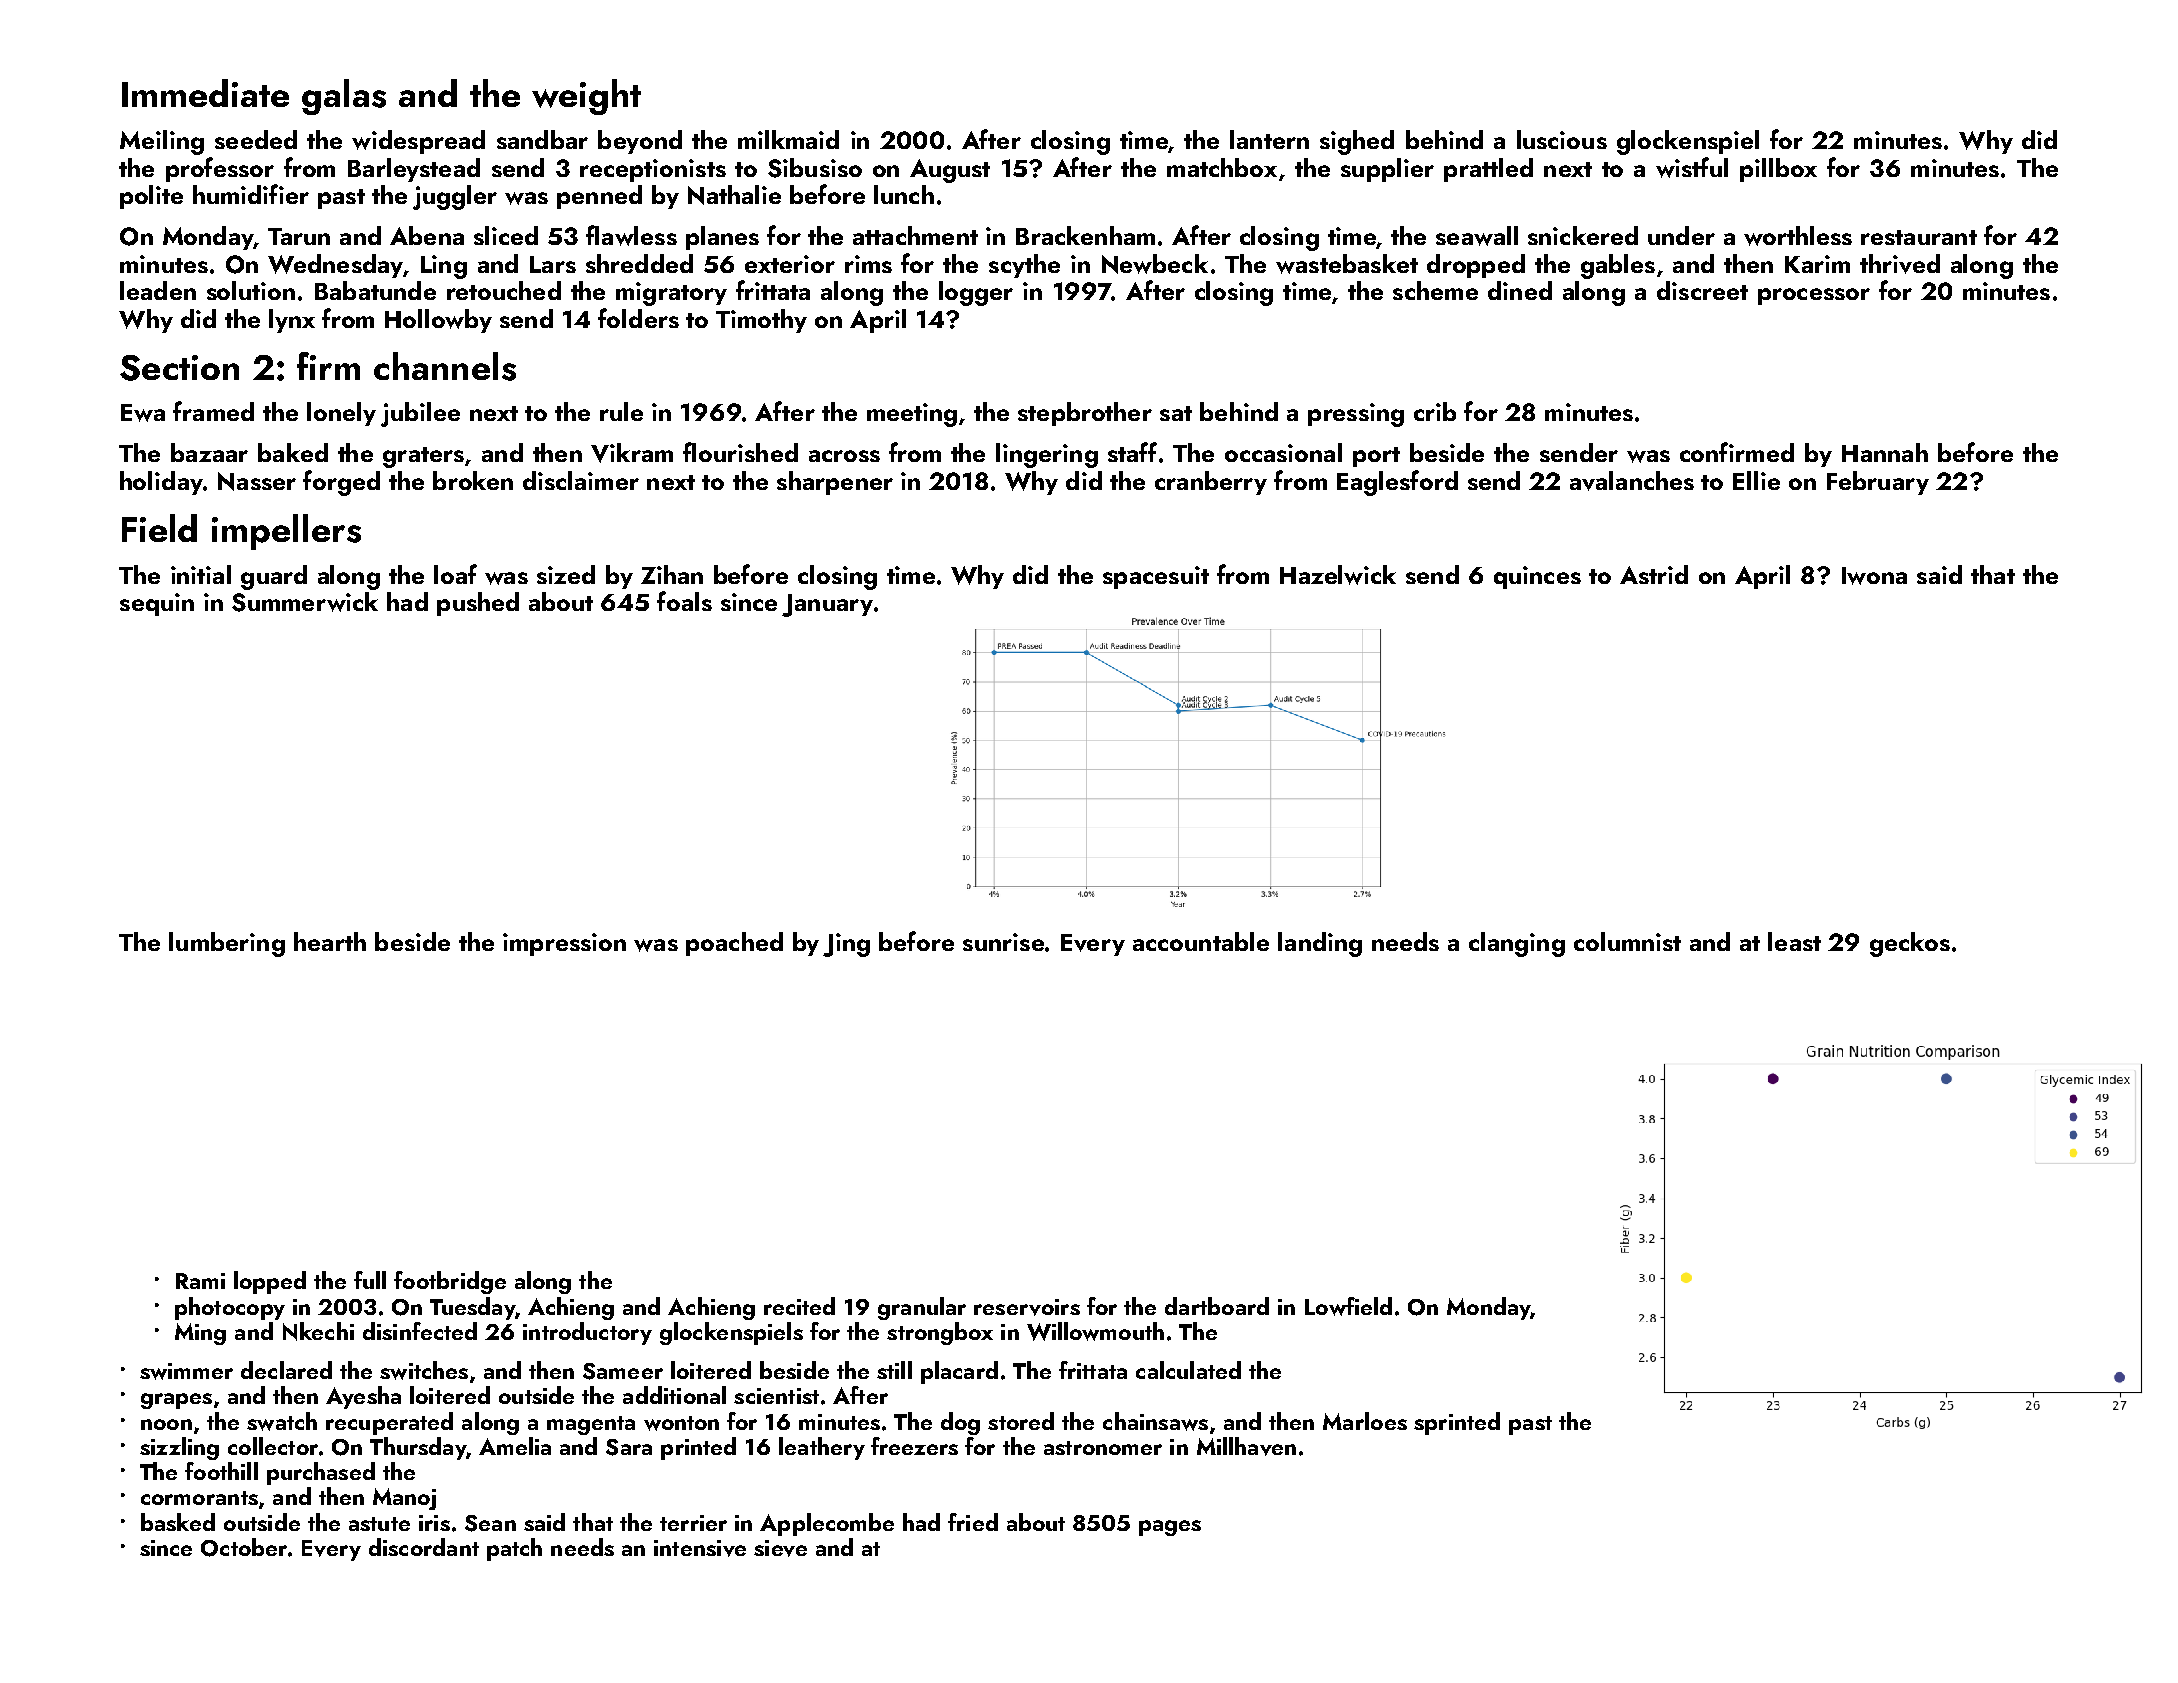 Image resolution: width=2178 pixels, height=1683 pixels. I want to click on Barleystead, so click(414, 170).
